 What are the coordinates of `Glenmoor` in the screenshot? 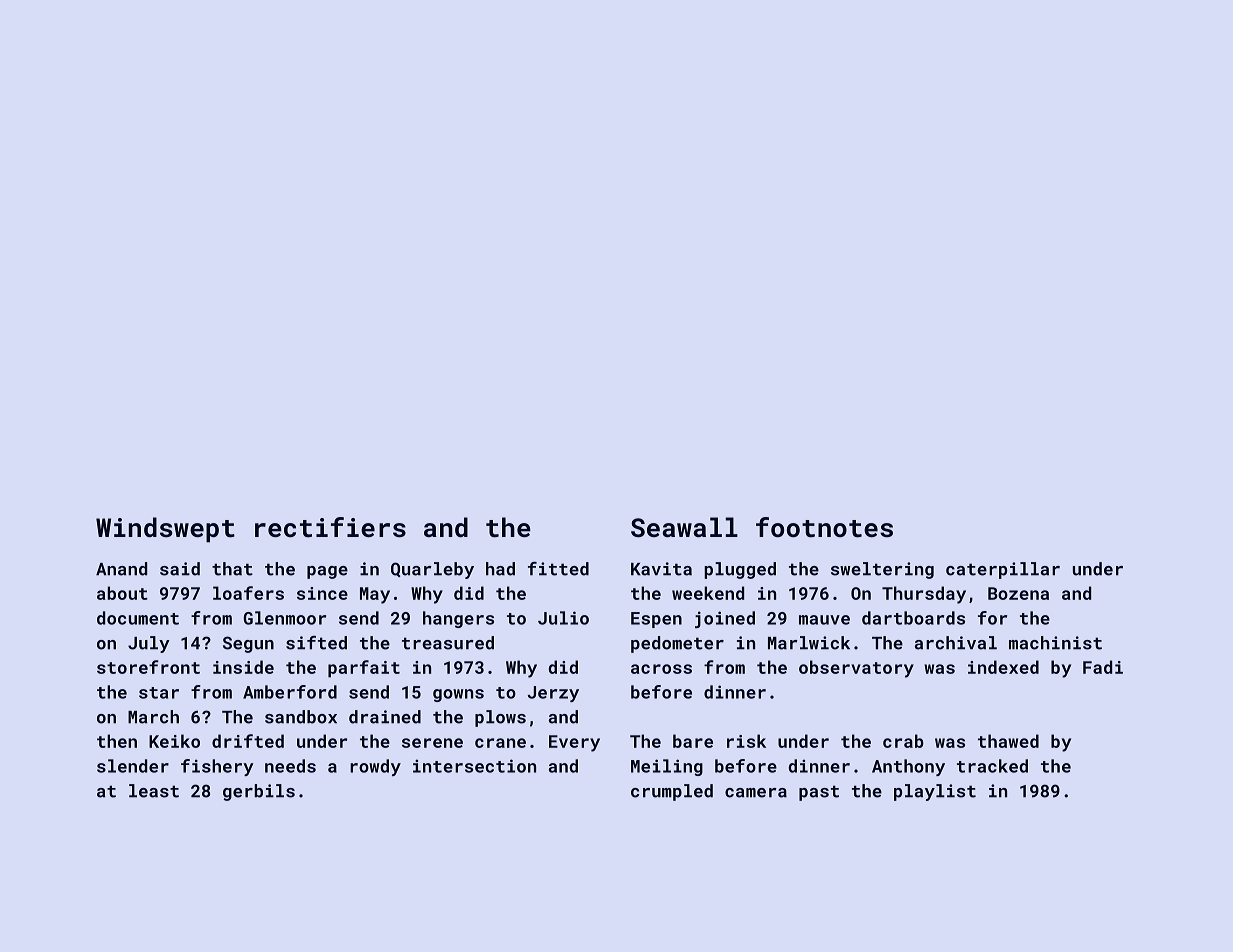 It's located at (285, 618).
